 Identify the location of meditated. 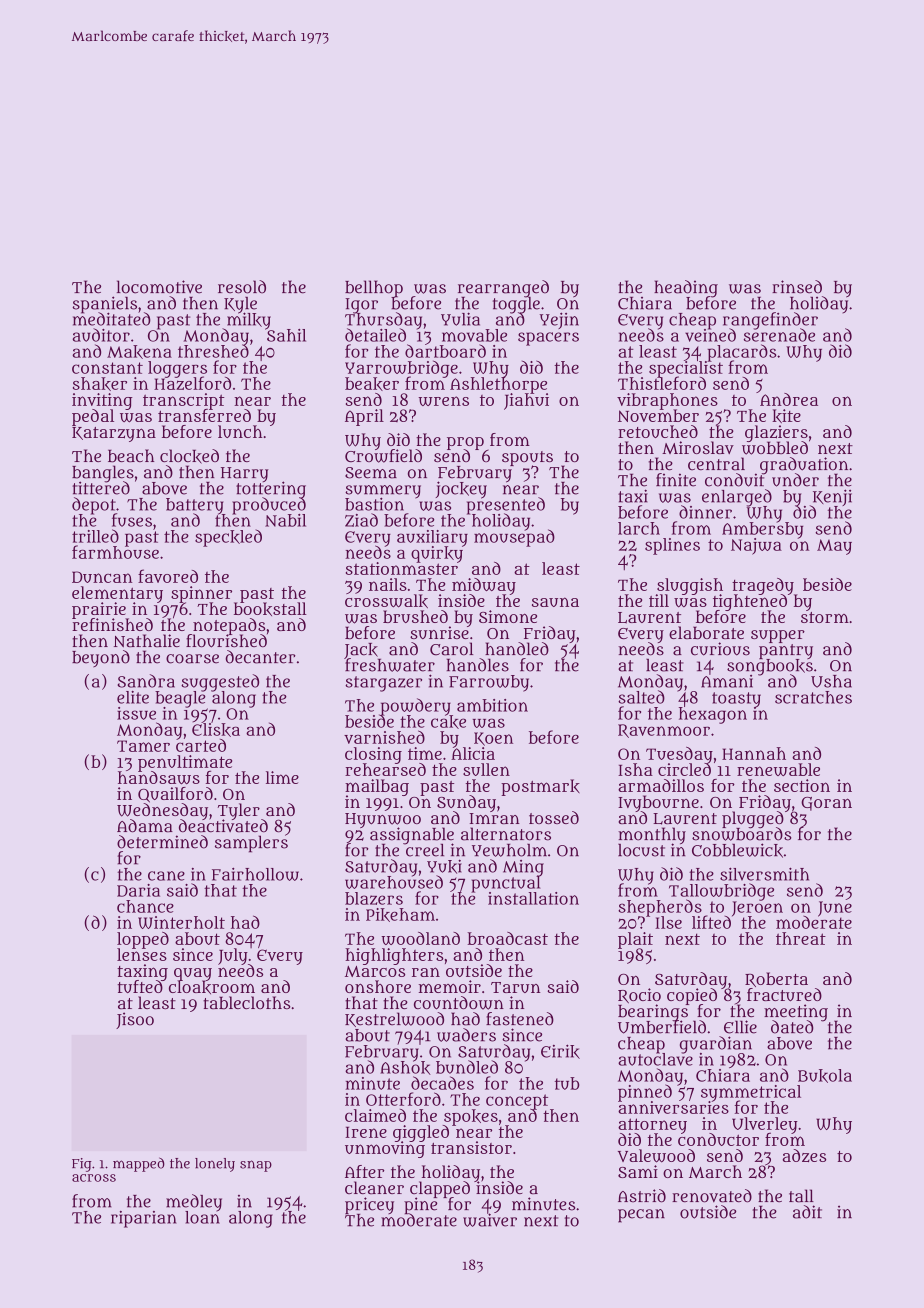
(112, 319).
